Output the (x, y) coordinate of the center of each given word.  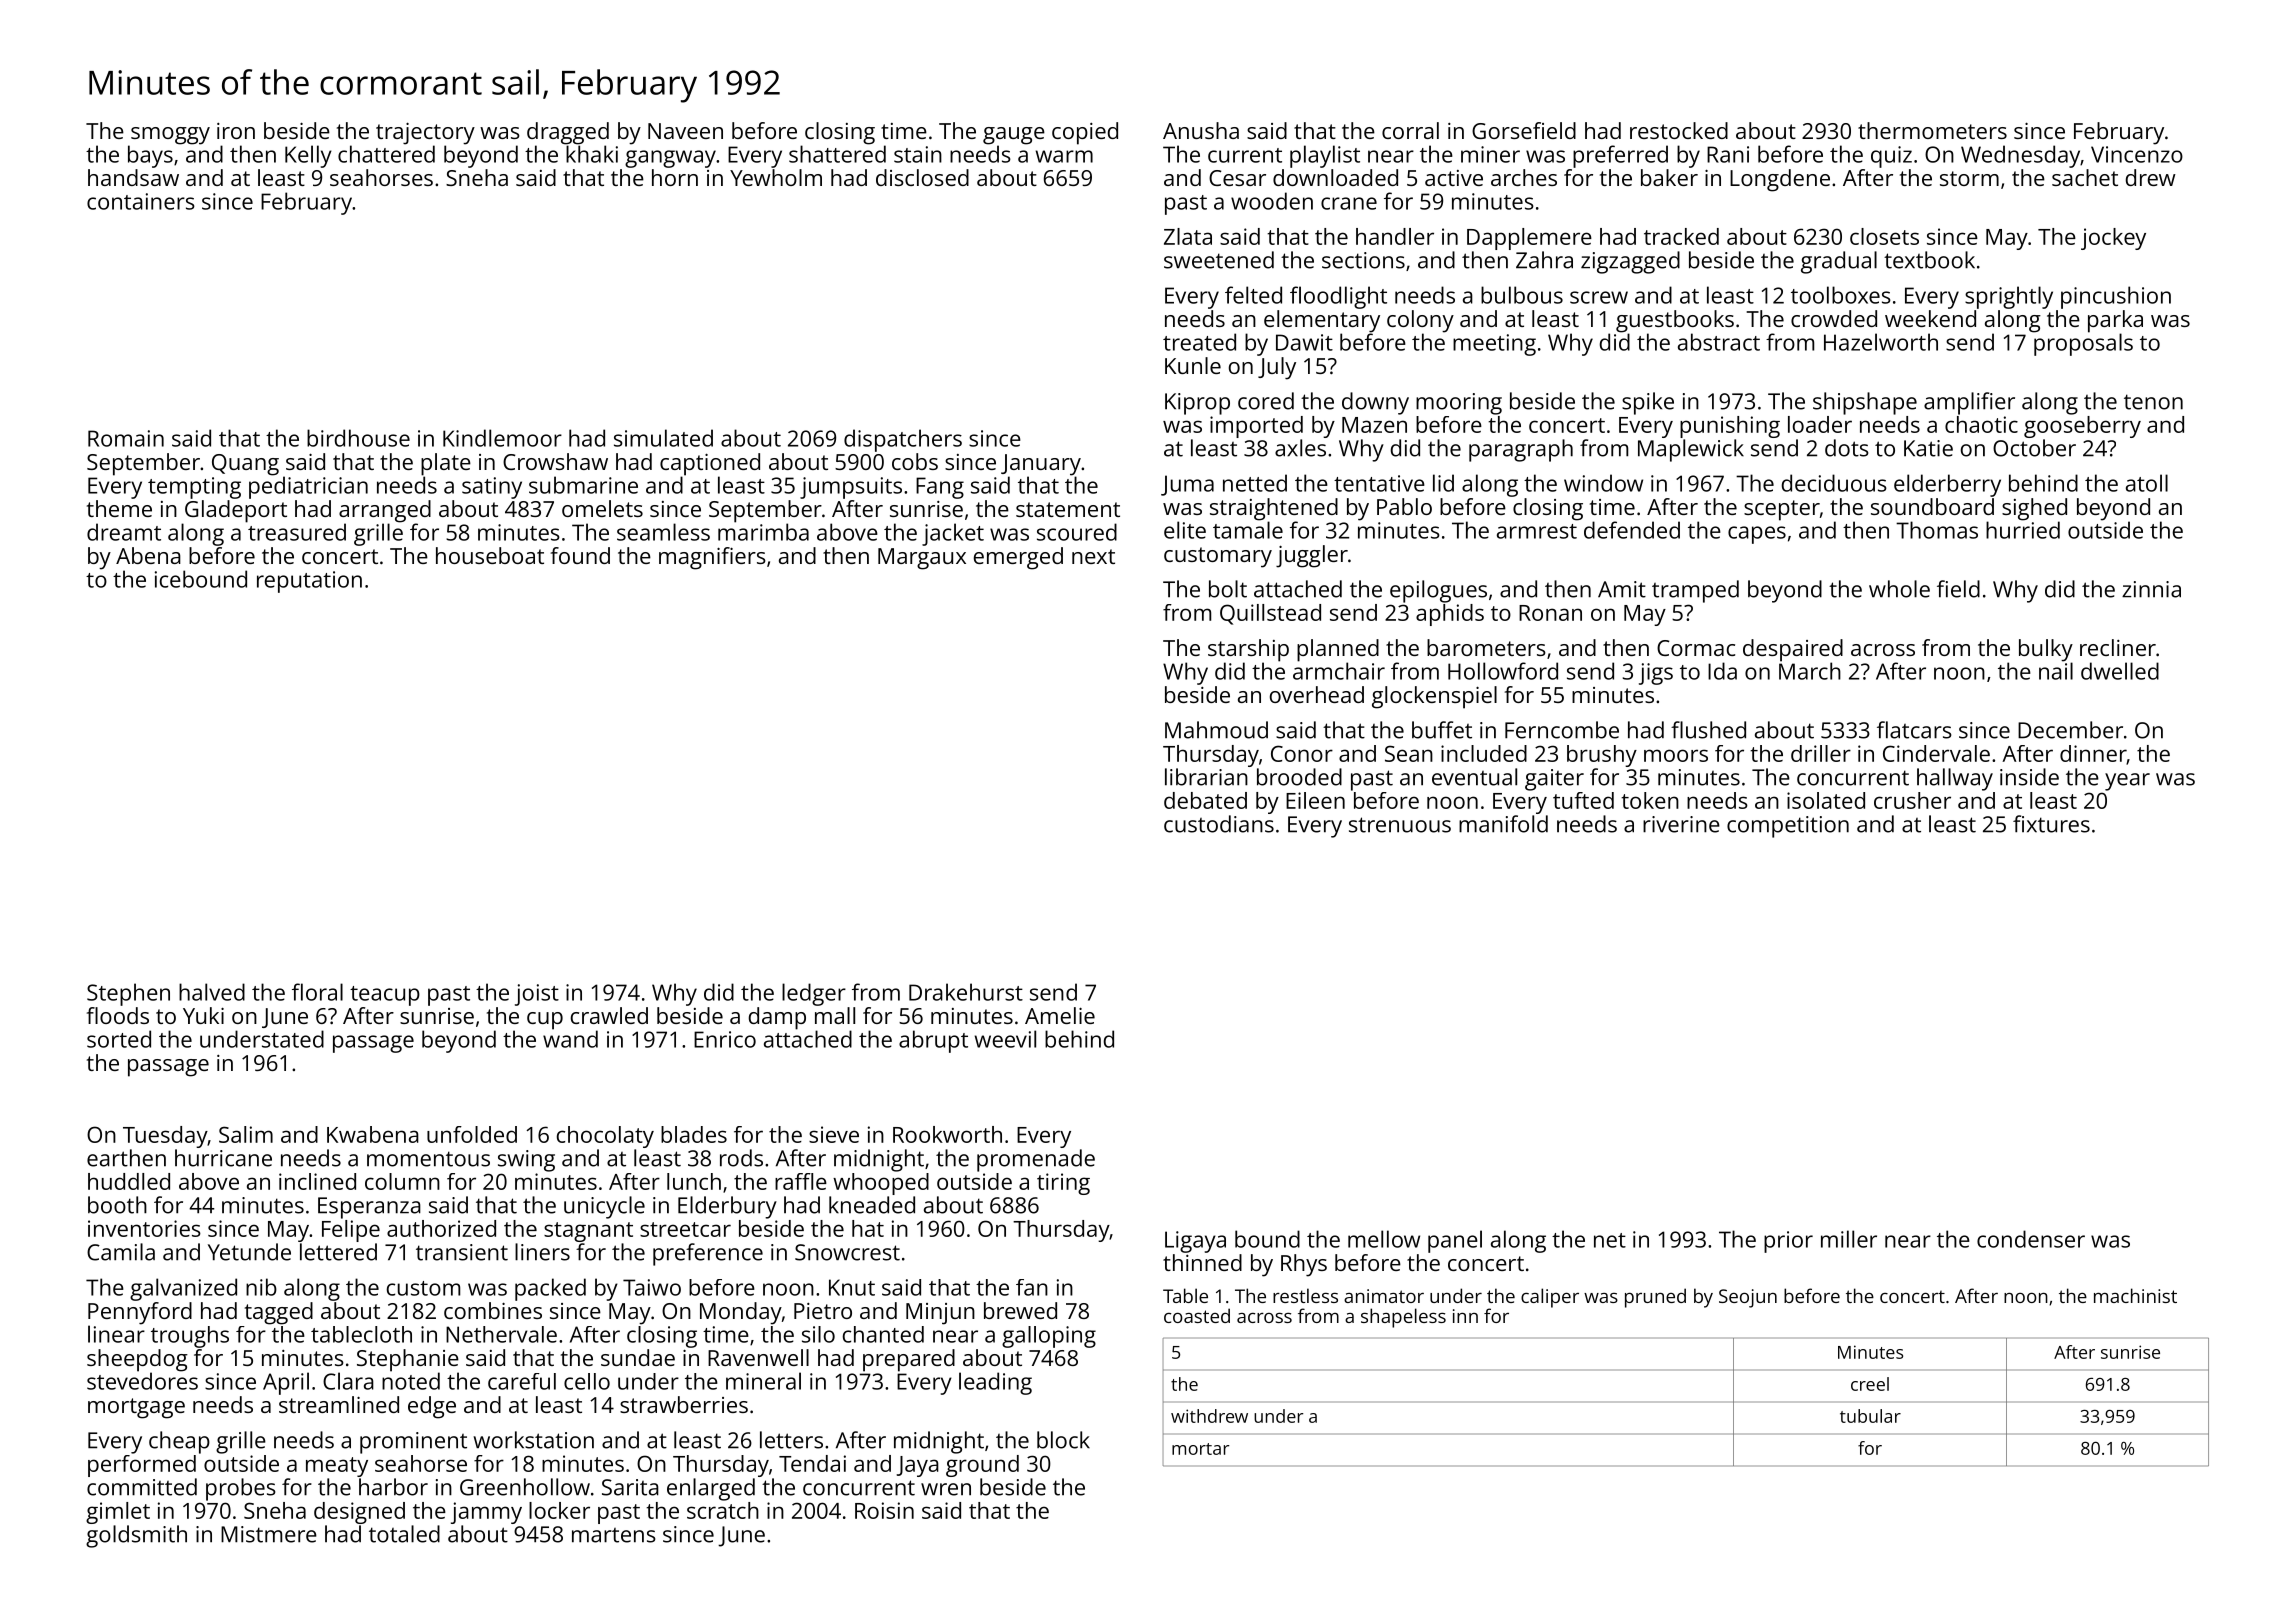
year (2127, 782)
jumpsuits (851, 488)
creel (1870, 1384)
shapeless (1403, 1318)
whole (1899, 589)
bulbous (1522, 295)
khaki (592, 154)
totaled (404, 1534)
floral (317, 992)
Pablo (1404, 506)
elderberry (1947, 485)
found (580, 555)
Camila (121, 1252)
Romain (126, 438)
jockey (2113, 239)
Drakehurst (966, 992)
